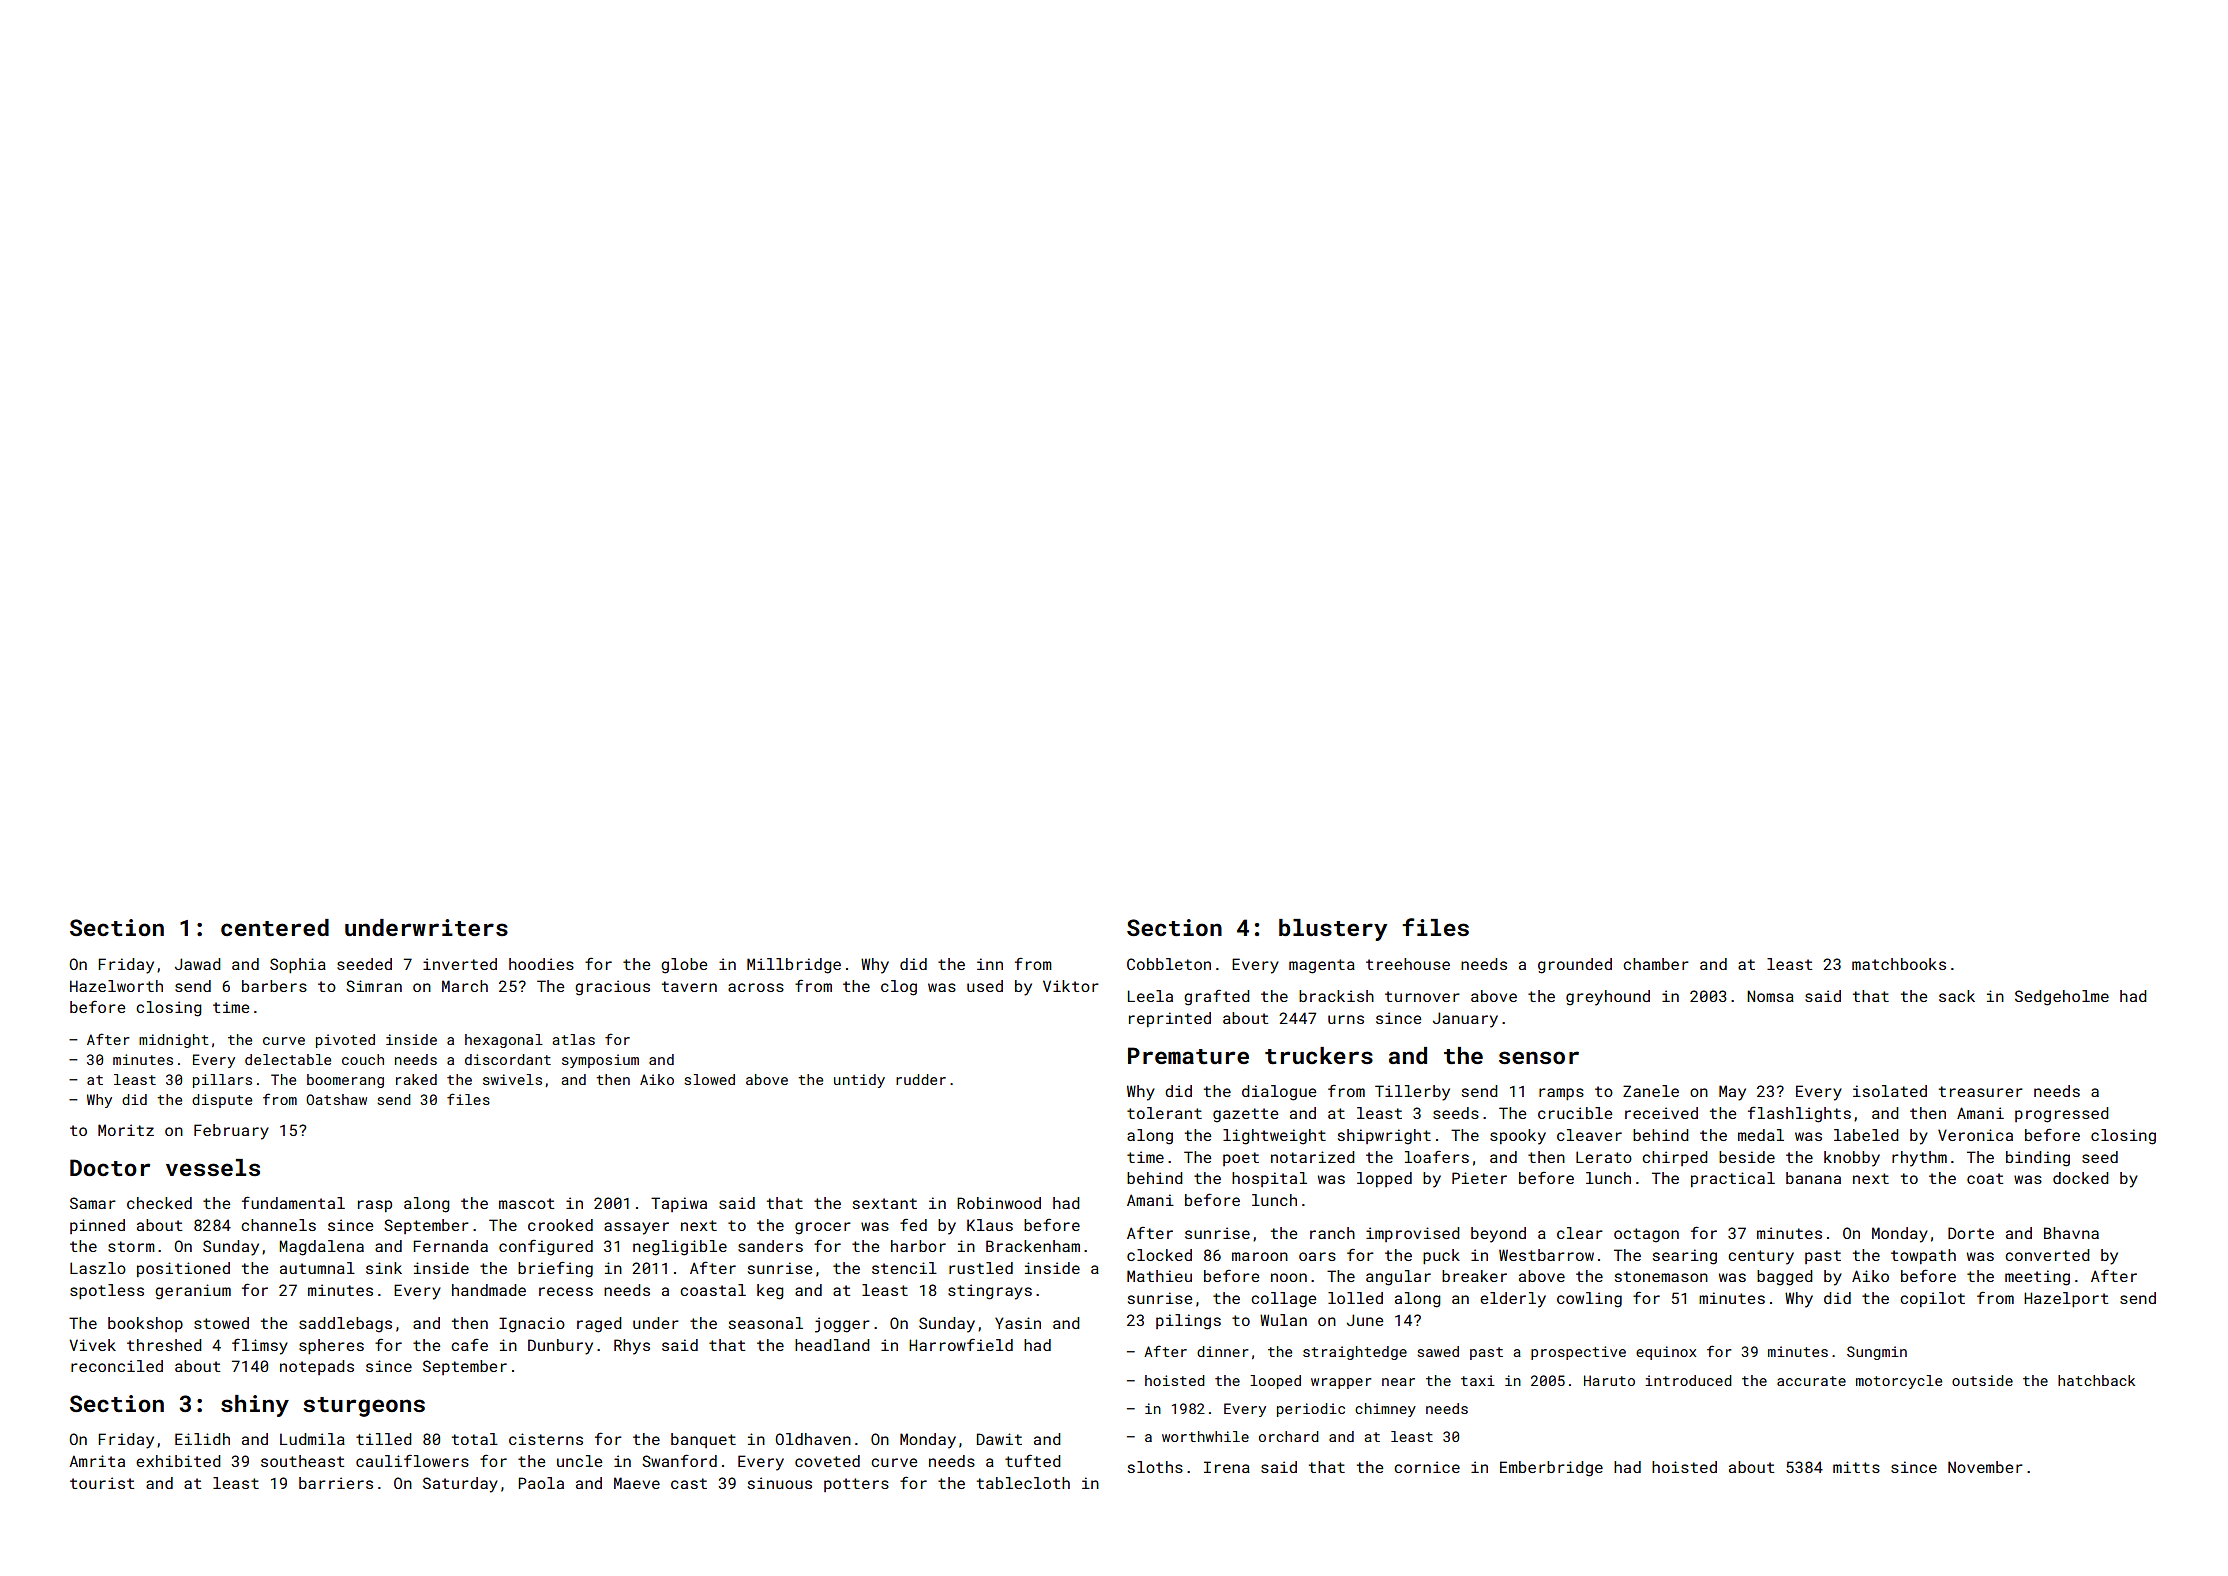 This screenshot has height=1576, width=2228. What do you see at coordinates (1899, 964) in the screenshot?
I see `matchbooks` at bounding box center [1899, 964].
